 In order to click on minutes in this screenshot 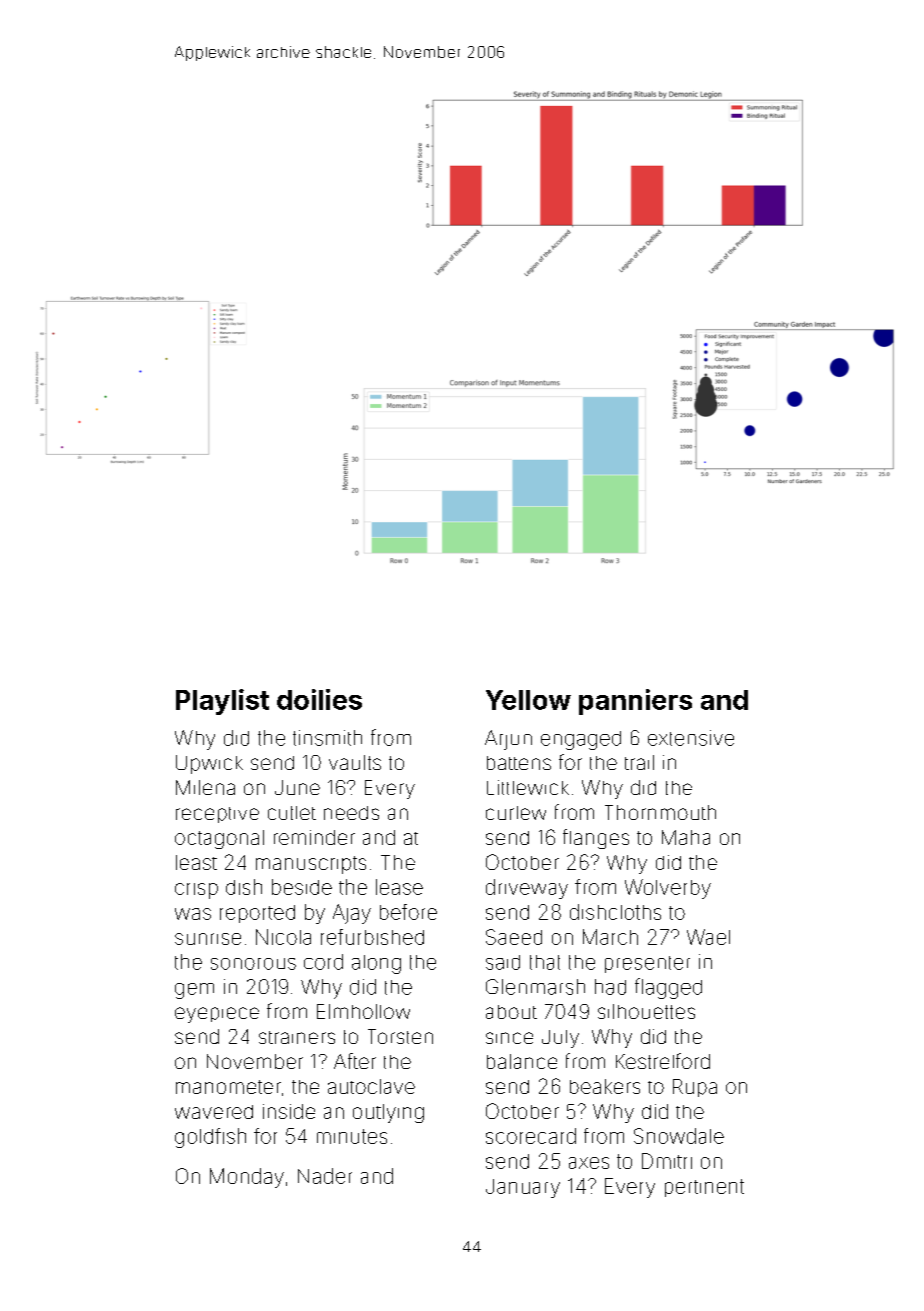, I will do `click(352, 1136)`.
